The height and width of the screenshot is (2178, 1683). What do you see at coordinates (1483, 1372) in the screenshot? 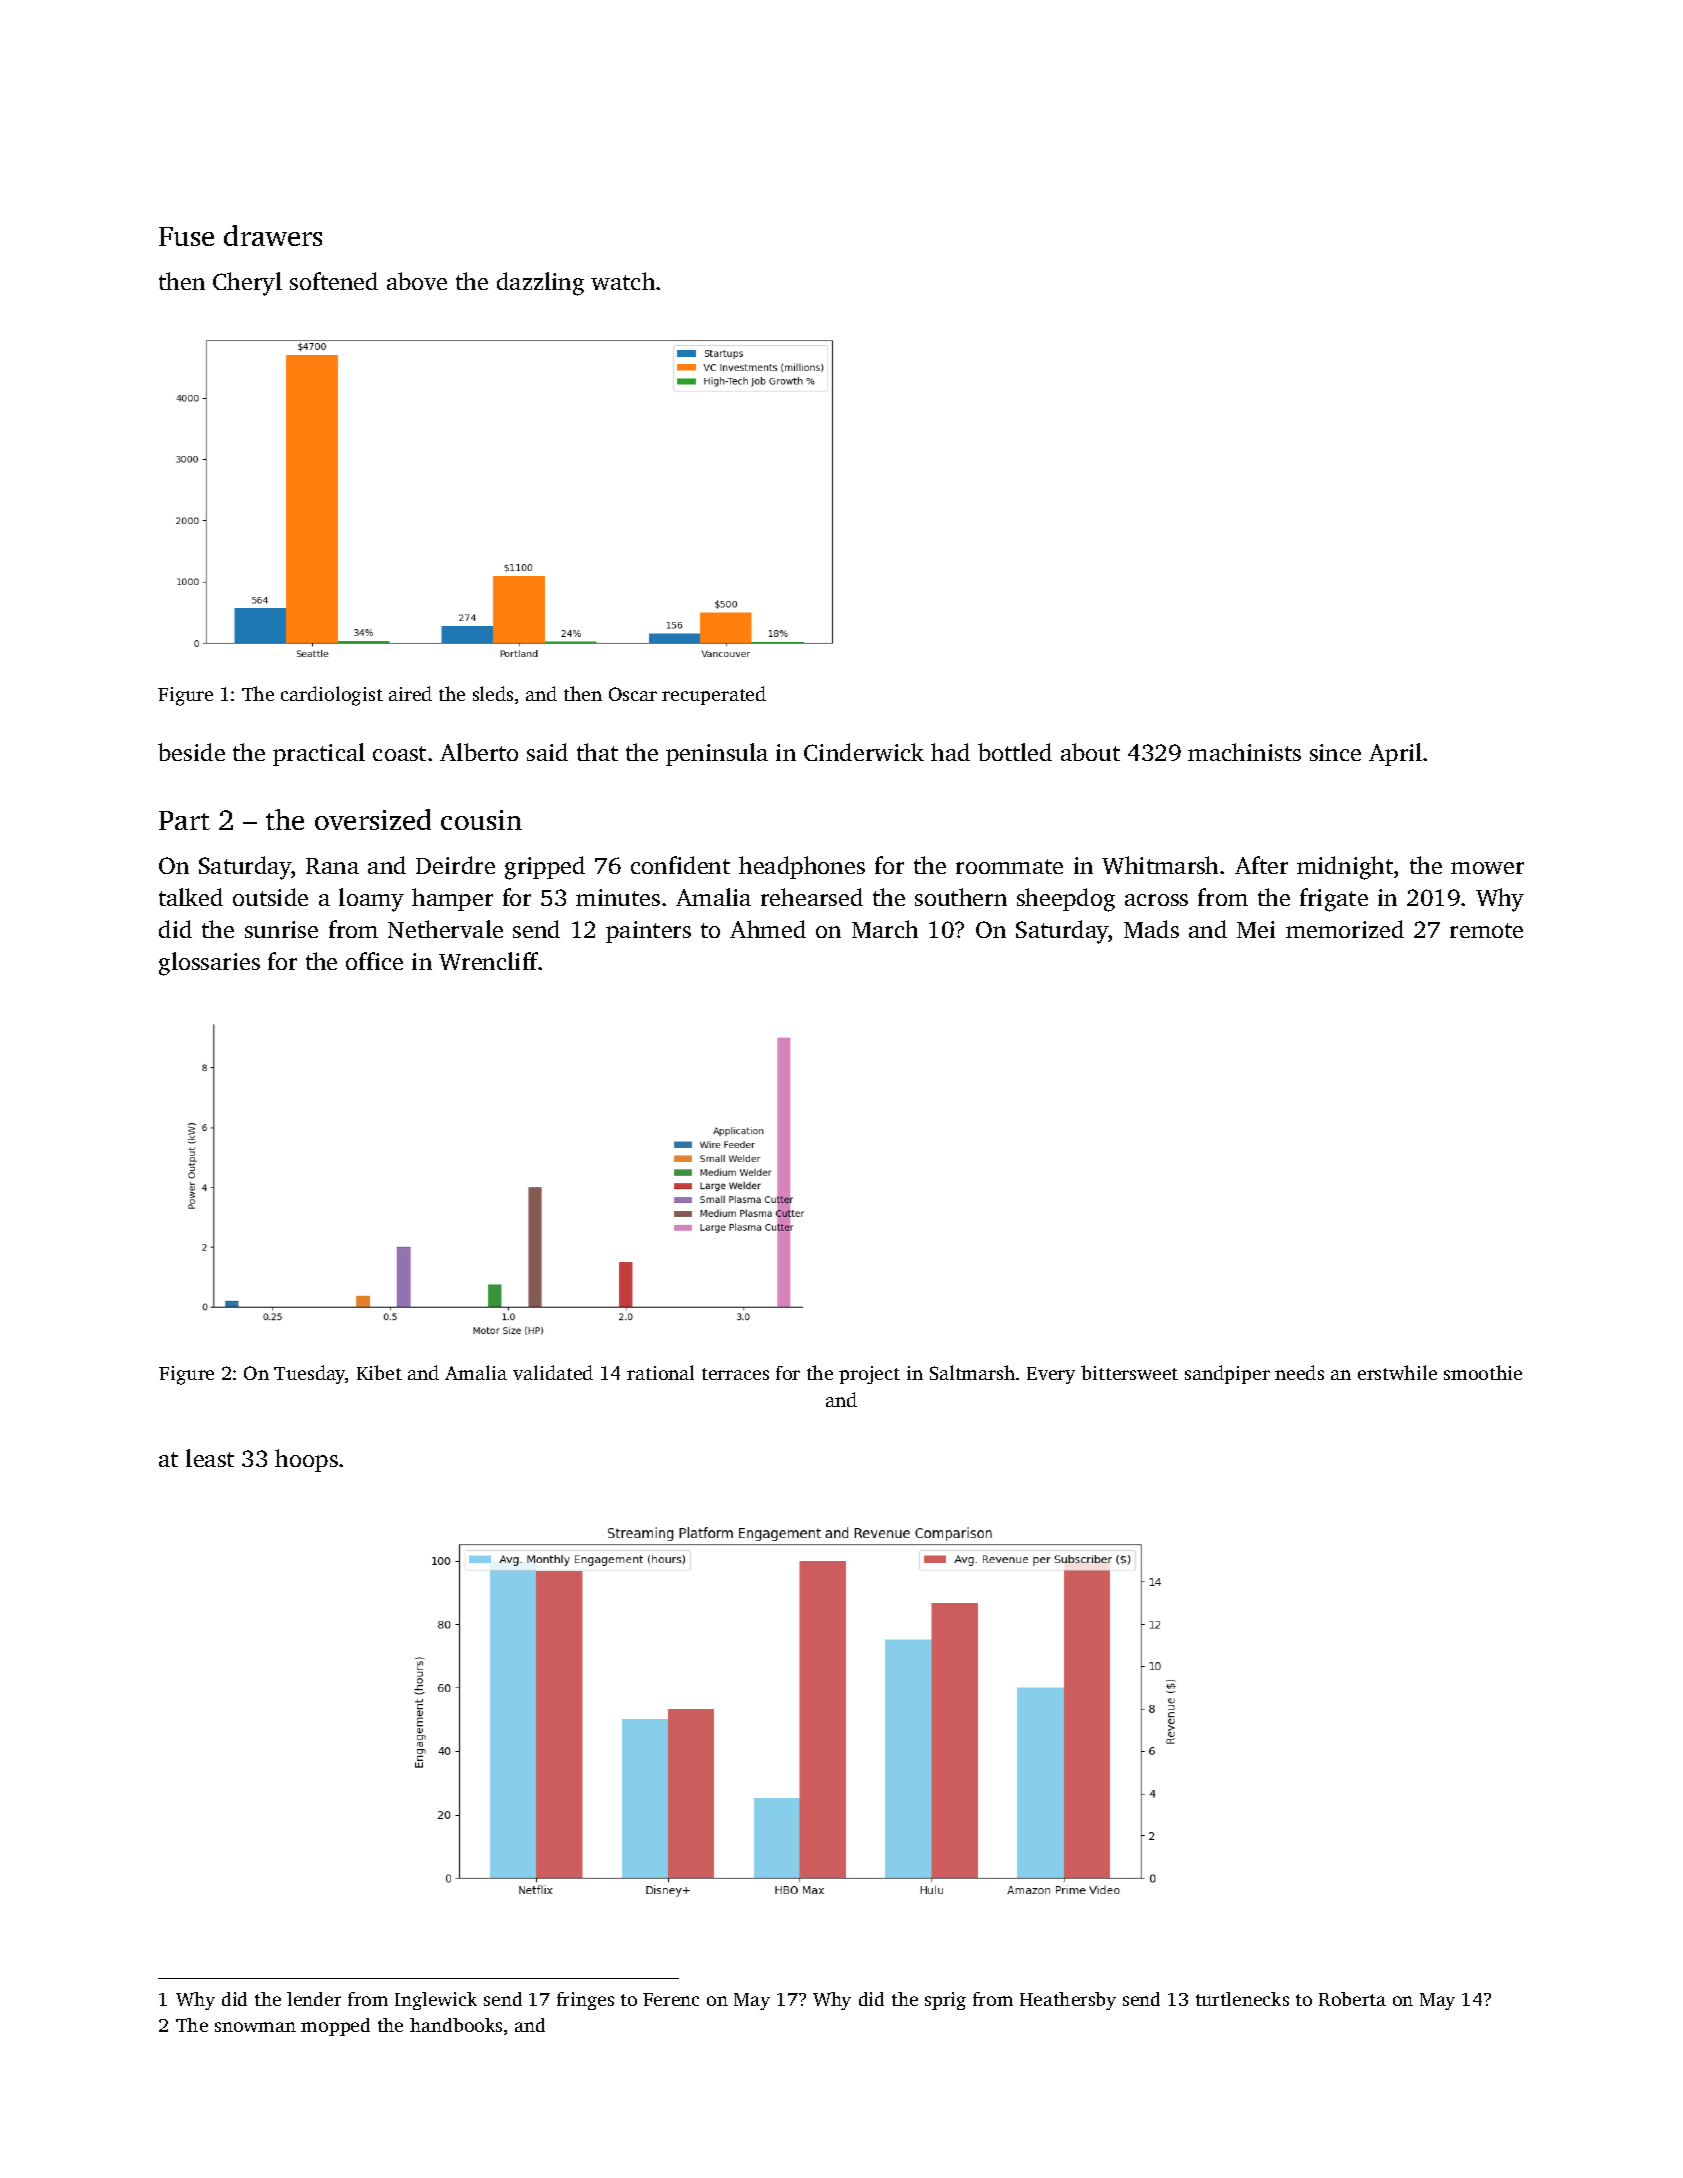
I see `smoothie` at bounding box center [1483, 1372].
